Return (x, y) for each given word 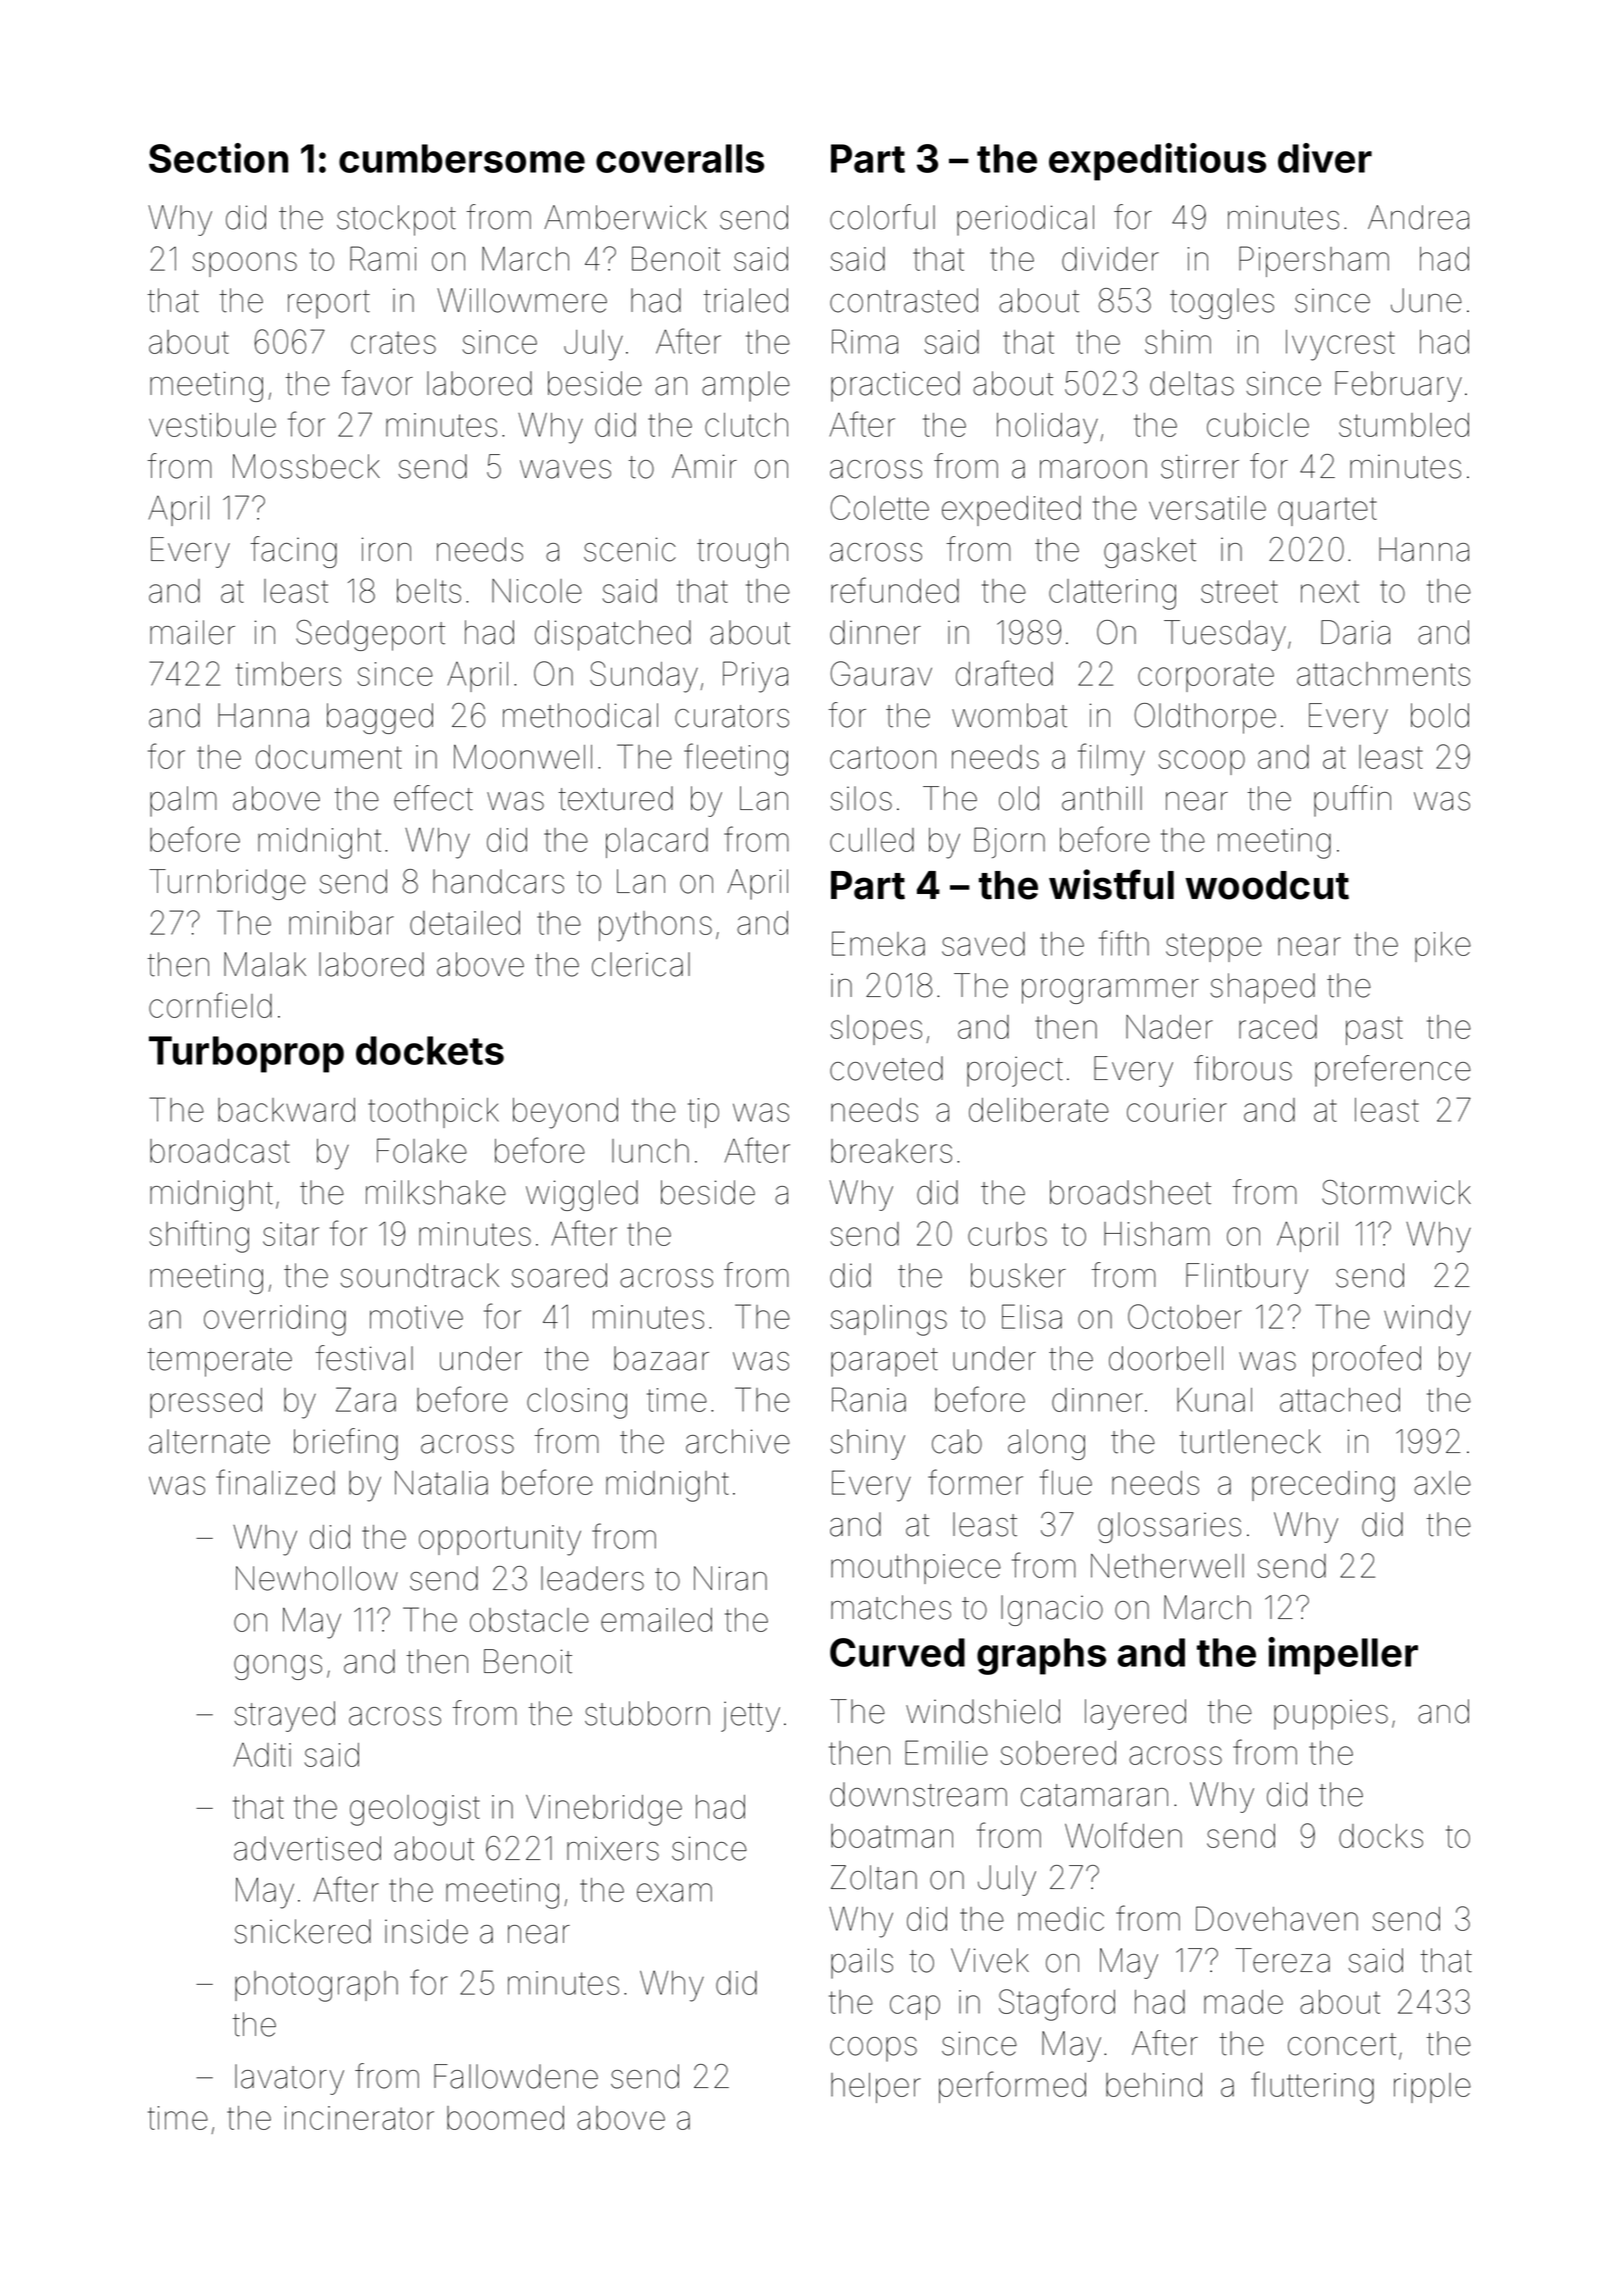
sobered (1058, 1753)
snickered (302, 1931)
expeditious (1157, 162)
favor (377, 383)
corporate (1206, 677)
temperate (220, 1362)
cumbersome (462, 158)
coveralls (680, 158)
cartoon (883, 757)
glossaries (1169, 1527)
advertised (307, 1848)
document (329, 757)
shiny (867, 1444)
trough (742, 552)
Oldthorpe (1205, 718)
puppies (1331, 1714)
